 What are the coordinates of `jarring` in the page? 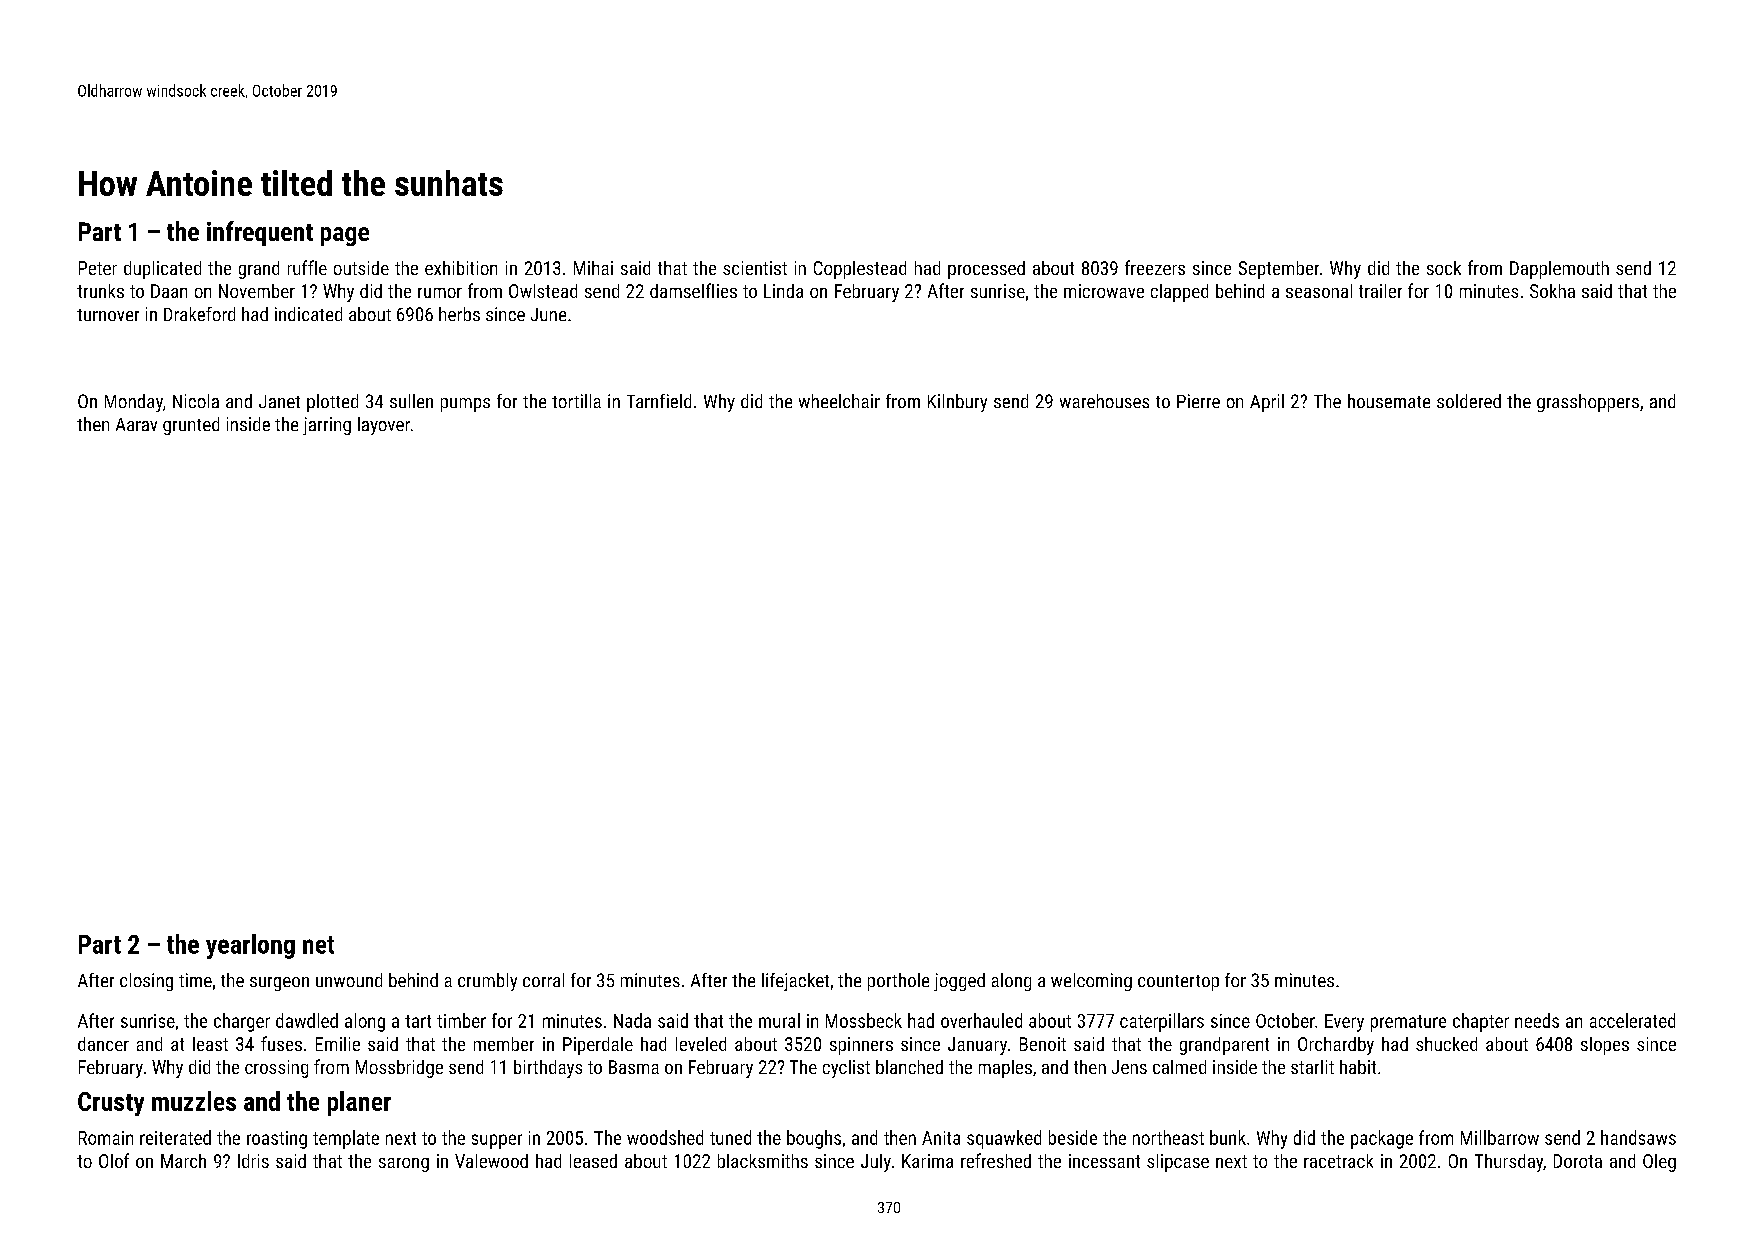 It's located at (327, 426).
